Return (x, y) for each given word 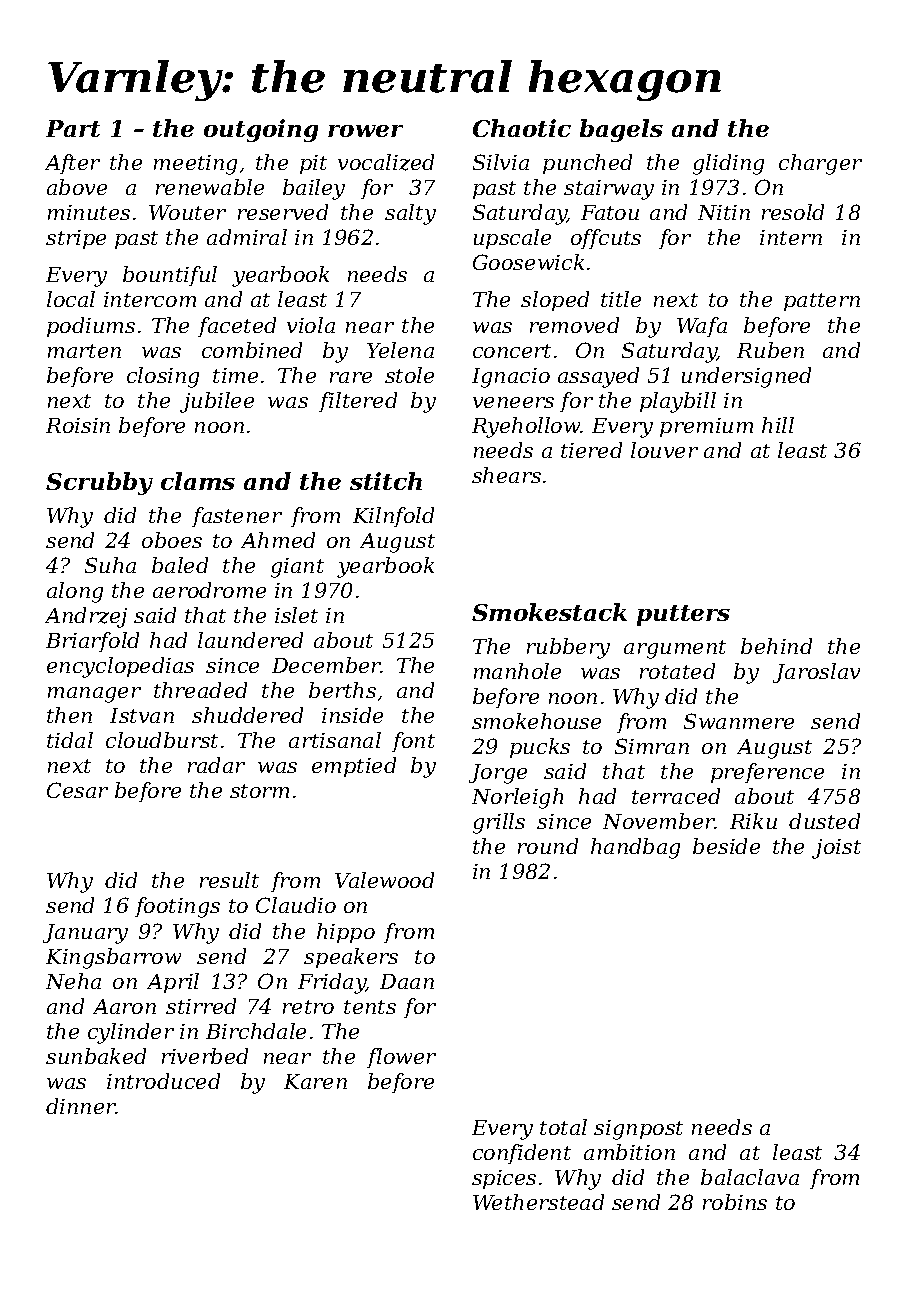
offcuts (606, 239)
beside (726, 846)
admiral (247, 237)
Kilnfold (393, 517)
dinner (81, 1106)
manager (94, 695)
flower (401, 1058)
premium (706, 427)
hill (778, 425)
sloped (555, 301)
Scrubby (99, 483)
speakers (351, 958)
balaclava (750, 1177)
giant (297, 568)
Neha (73, 981)
